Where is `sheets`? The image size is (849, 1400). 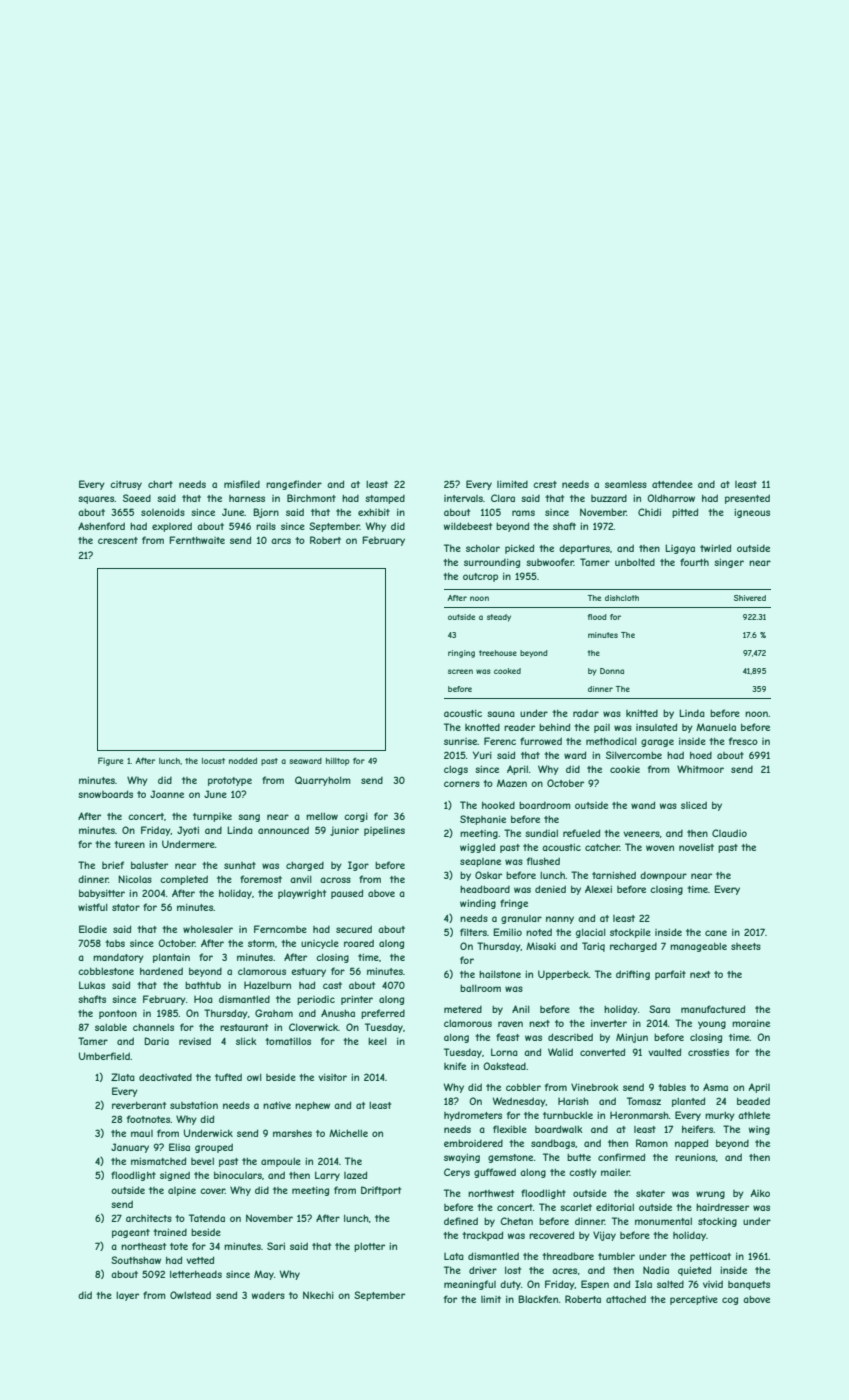
sheets is located at coordinates (746, 946).
